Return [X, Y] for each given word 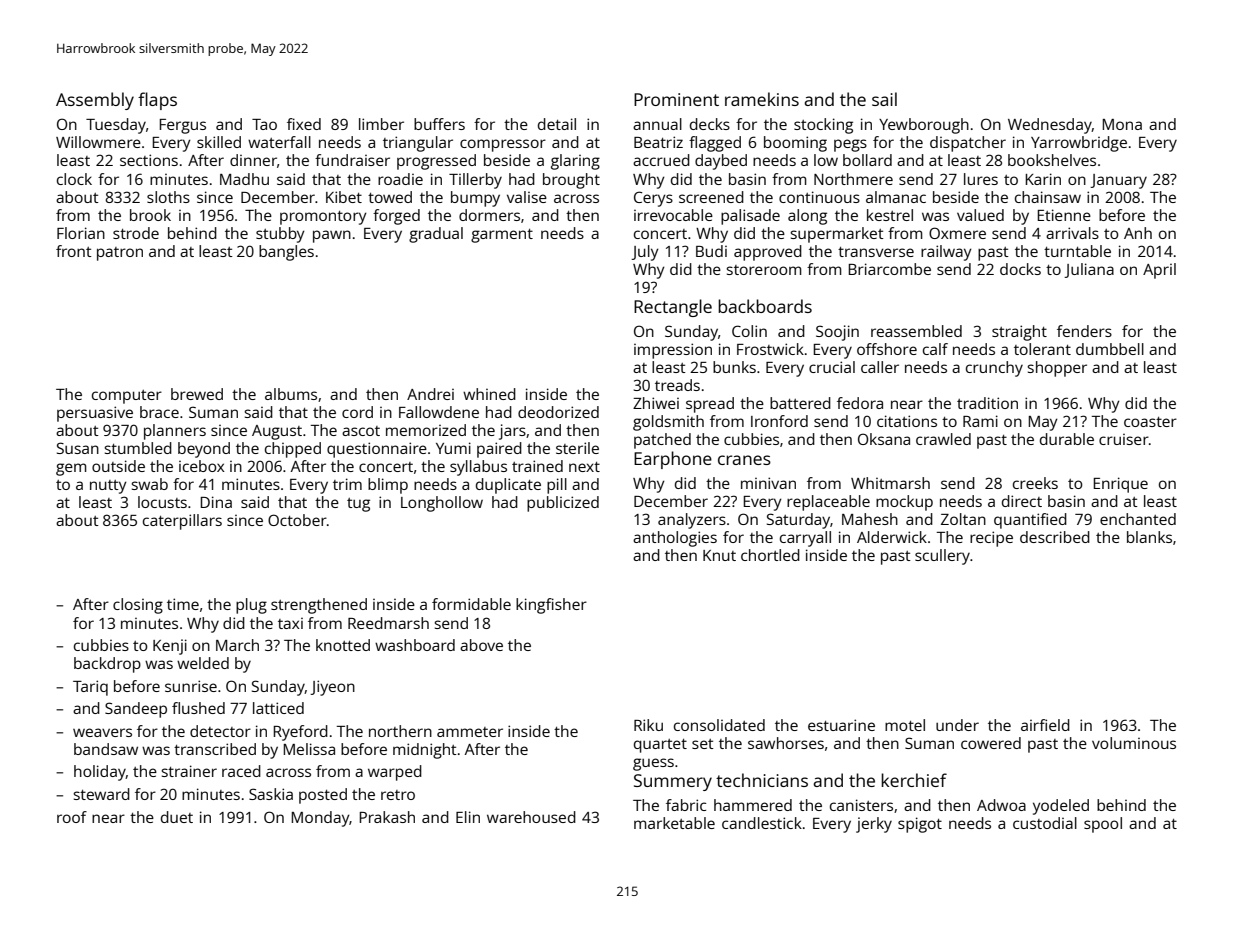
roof [72, 817]
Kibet [344, 197]
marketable [674, 823]
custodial [1045, 823]
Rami [980, 421]
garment [502, 236]
